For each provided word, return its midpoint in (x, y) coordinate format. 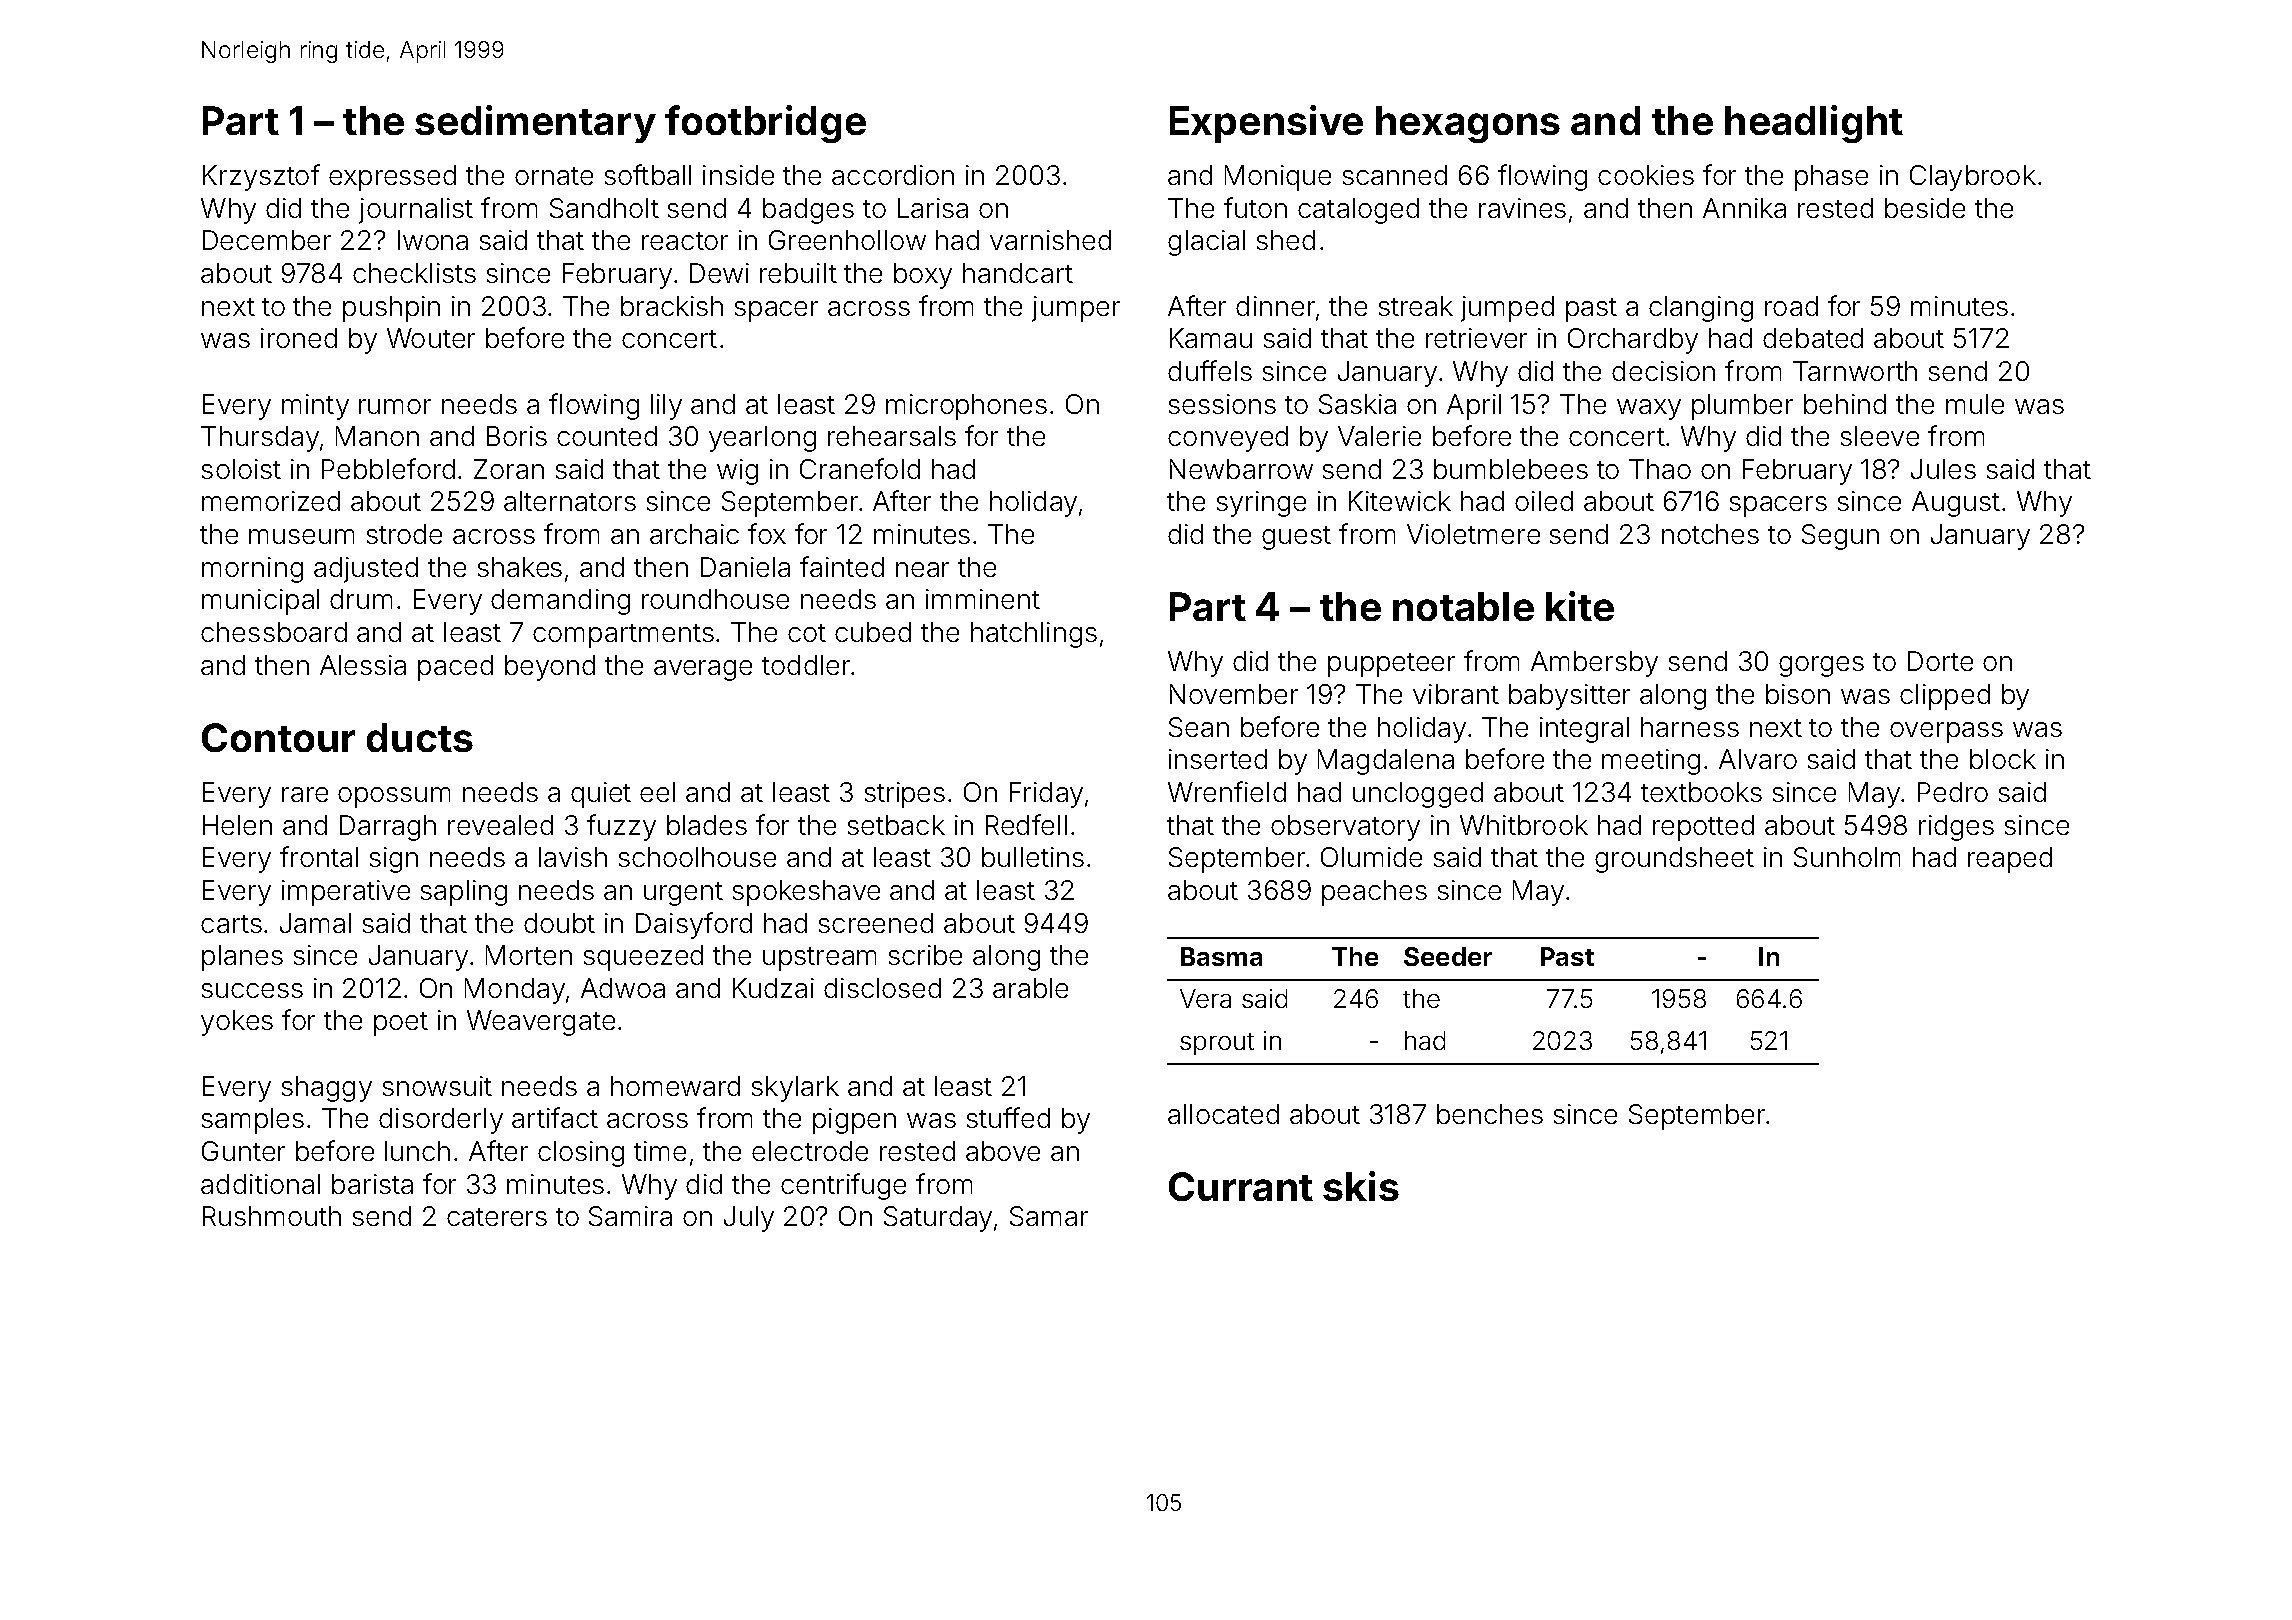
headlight (1814, 124)
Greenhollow (847, 240)
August (1956, 504)
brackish (672, 306)
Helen (237, 825)
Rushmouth (272, 1216)
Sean (1199, 727)
